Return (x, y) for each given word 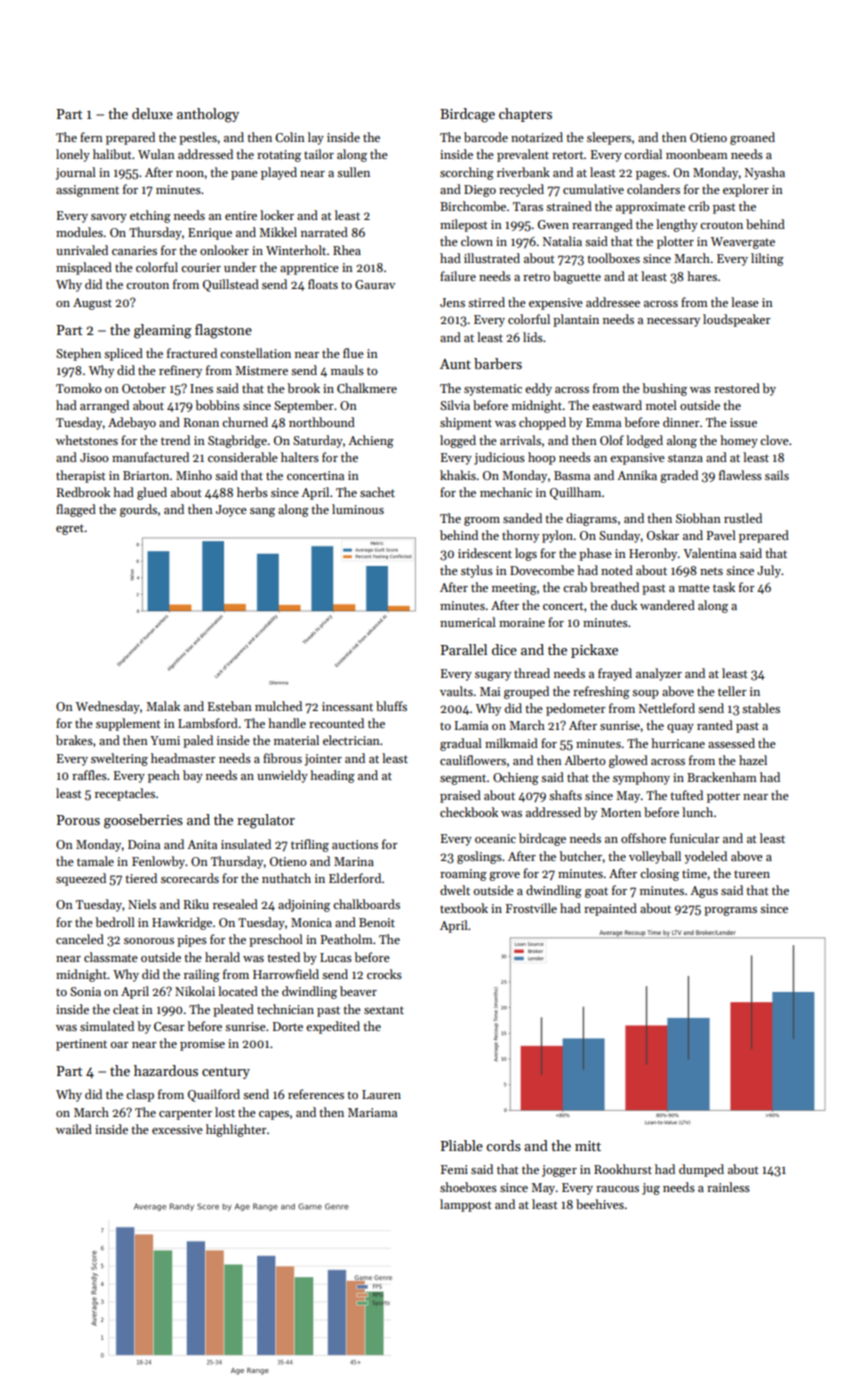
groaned (752, 138)
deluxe (152, 113)
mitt (588, 1146)
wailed (74, 1129)
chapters (525, 115)
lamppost (466, 1205)
